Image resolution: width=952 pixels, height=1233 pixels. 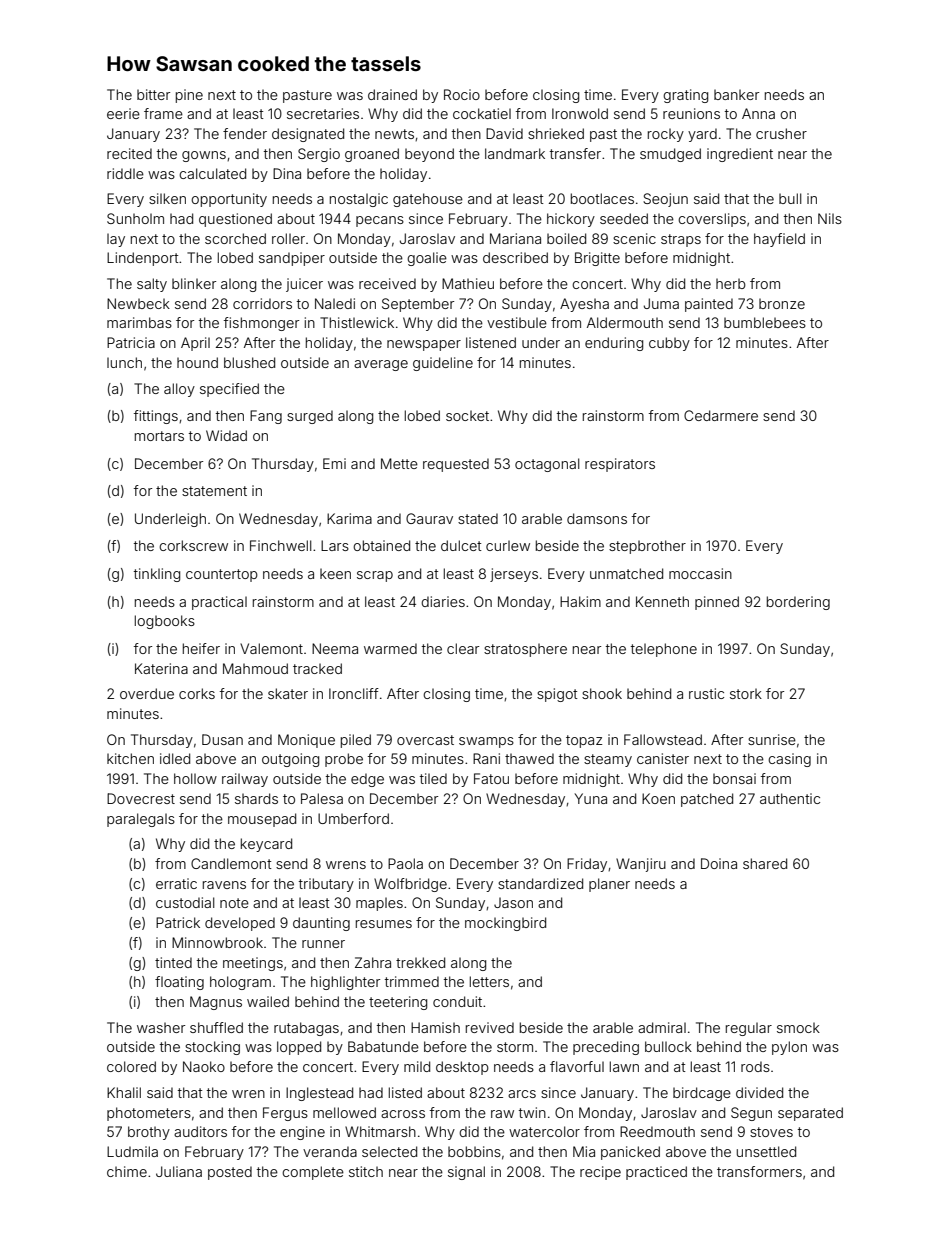 What do you see at coordinates (157, 575) in the screenshot?
I see `tinkling` at bounding box center [157, 575].
